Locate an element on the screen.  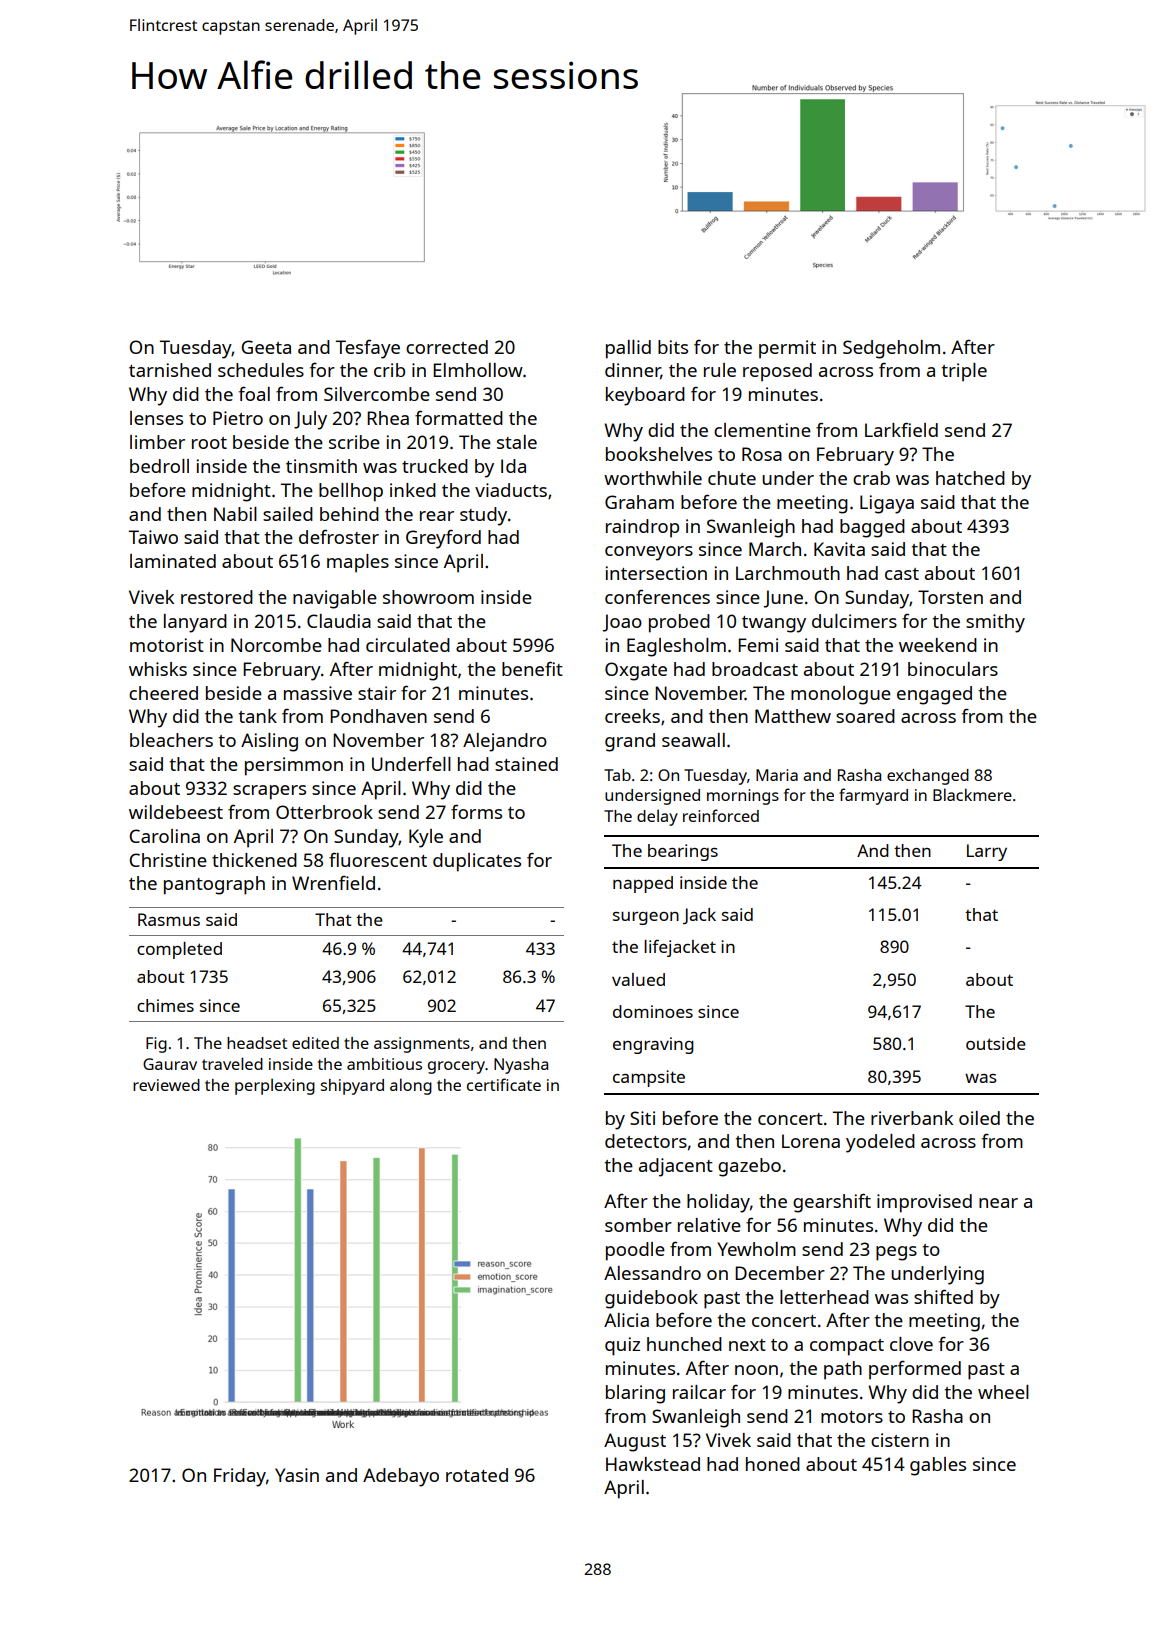
triple is located at coordinates (964, 372).
